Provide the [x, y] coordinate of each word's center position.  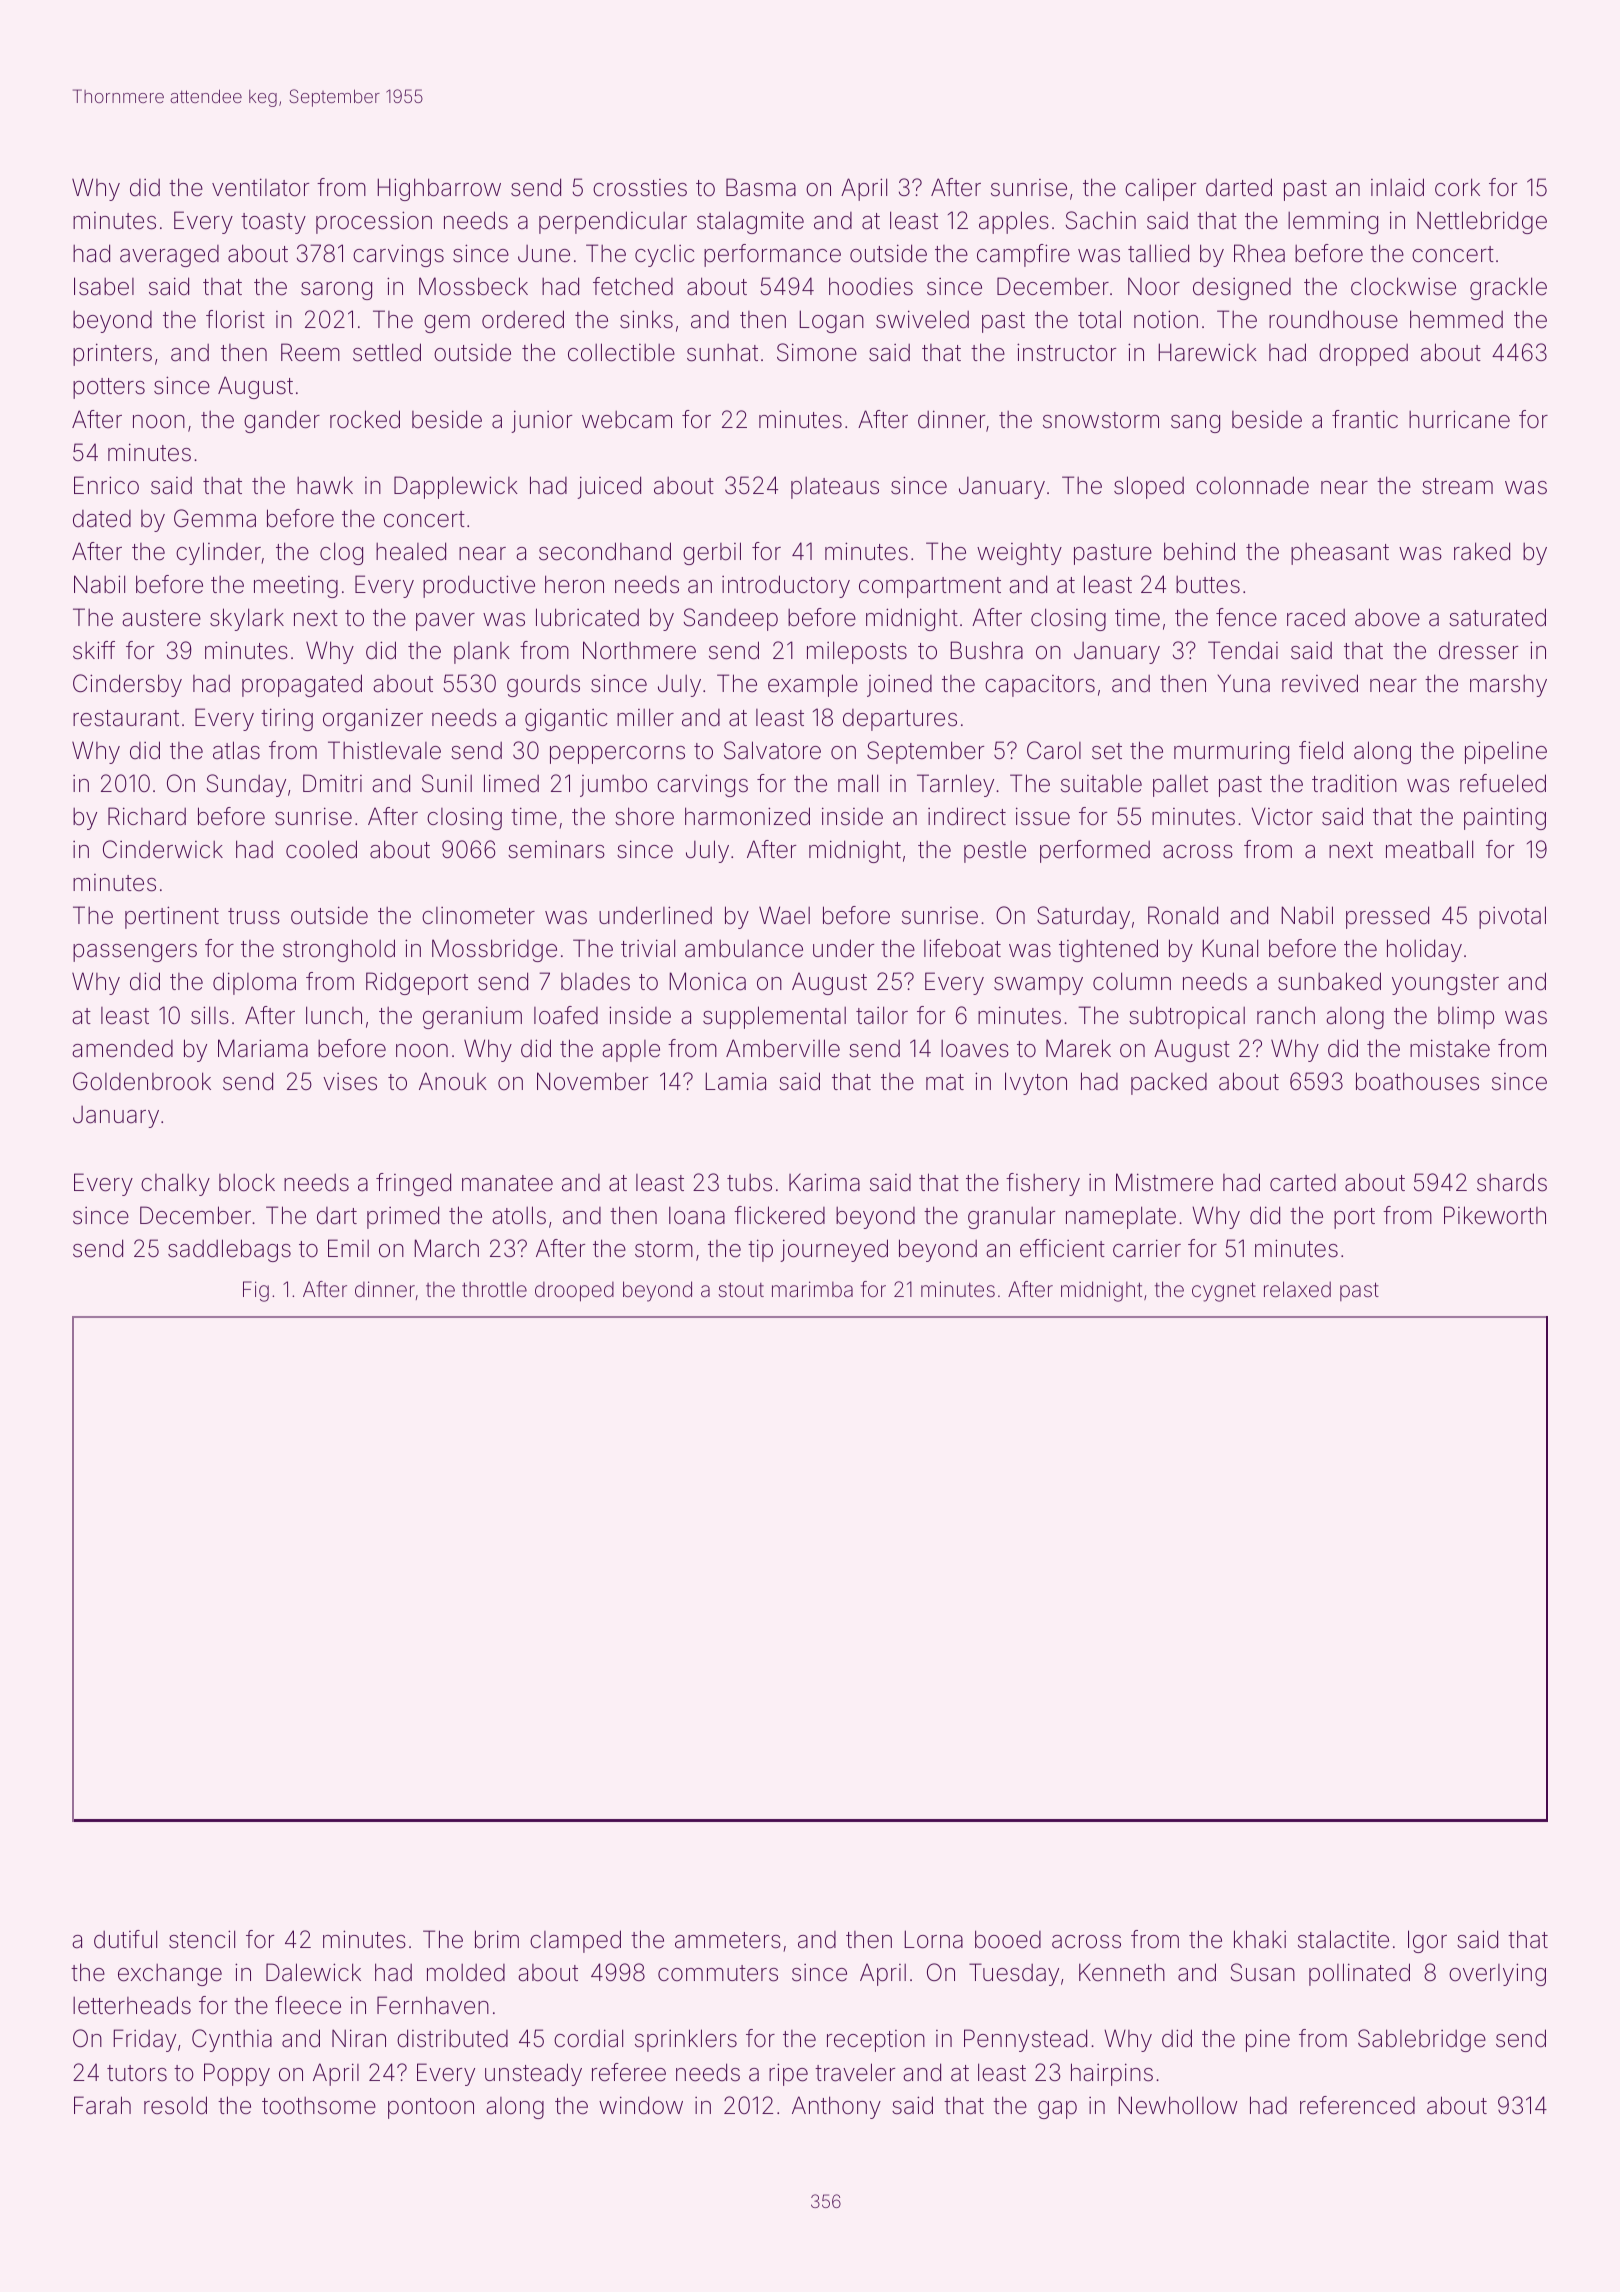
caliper [1160, 189]
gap [1057, 2110]
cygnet [1224, 1292]
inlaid [1397, 187]
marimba [812, 1289]
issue [1043, 816]
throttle [494, 1289]
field [1321, 750]
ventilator [260, 187]
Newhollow [1177, 2105]
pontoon [431, 2108]
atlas [236, 750]
